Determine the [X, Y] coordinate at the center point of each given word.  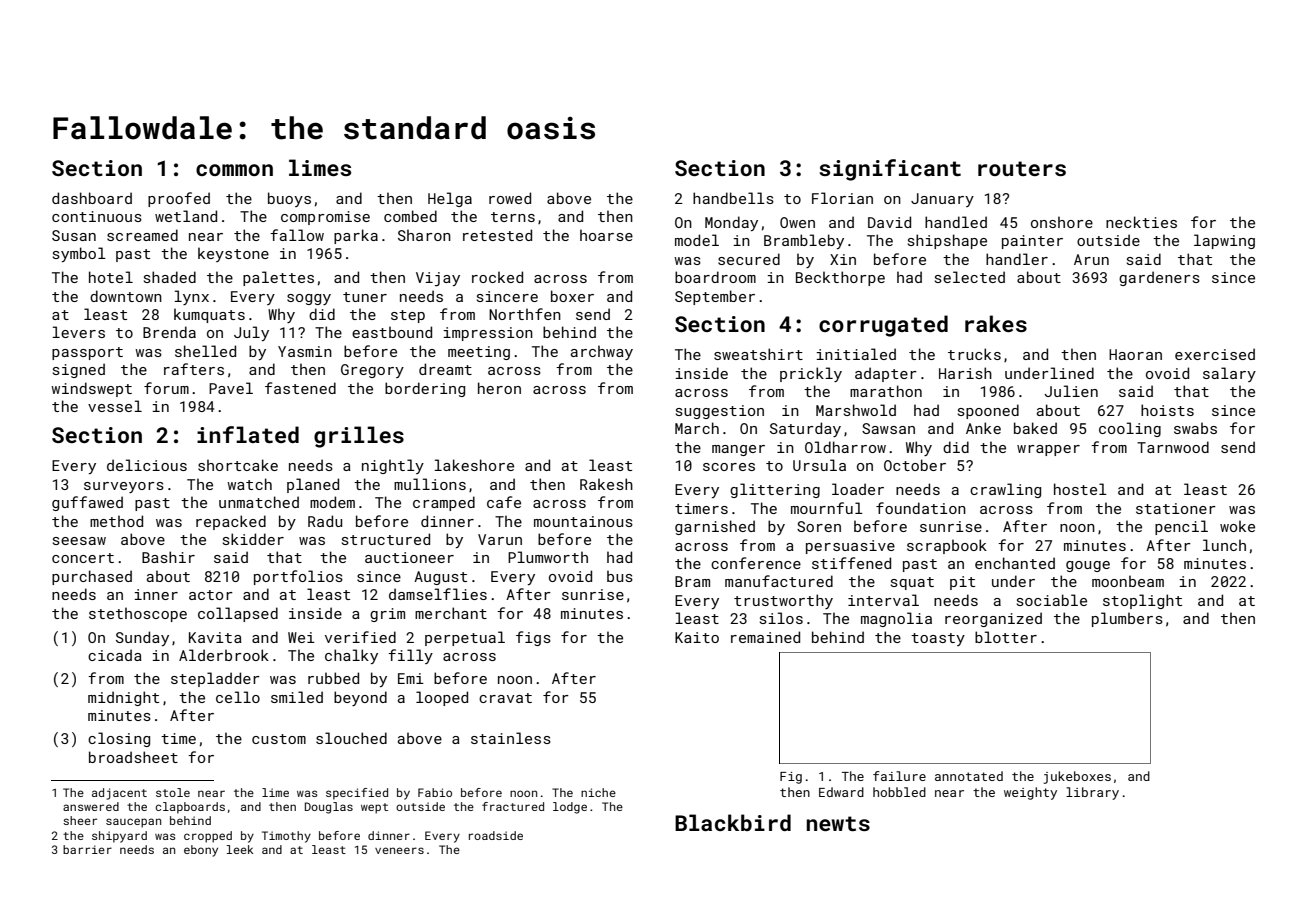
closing [119, 739]
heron [499, 388]
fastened [300, 388]
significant [890, 170]
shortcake [238, 465]
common [234, 170]
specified [357, 794]
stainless [511, 738]
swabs [1195, 428]
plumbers [1127, 619]
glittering [775, 490]
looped [442, 698]
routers [1022, 168]
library [1092, 793]
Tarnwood [1173, 447]
